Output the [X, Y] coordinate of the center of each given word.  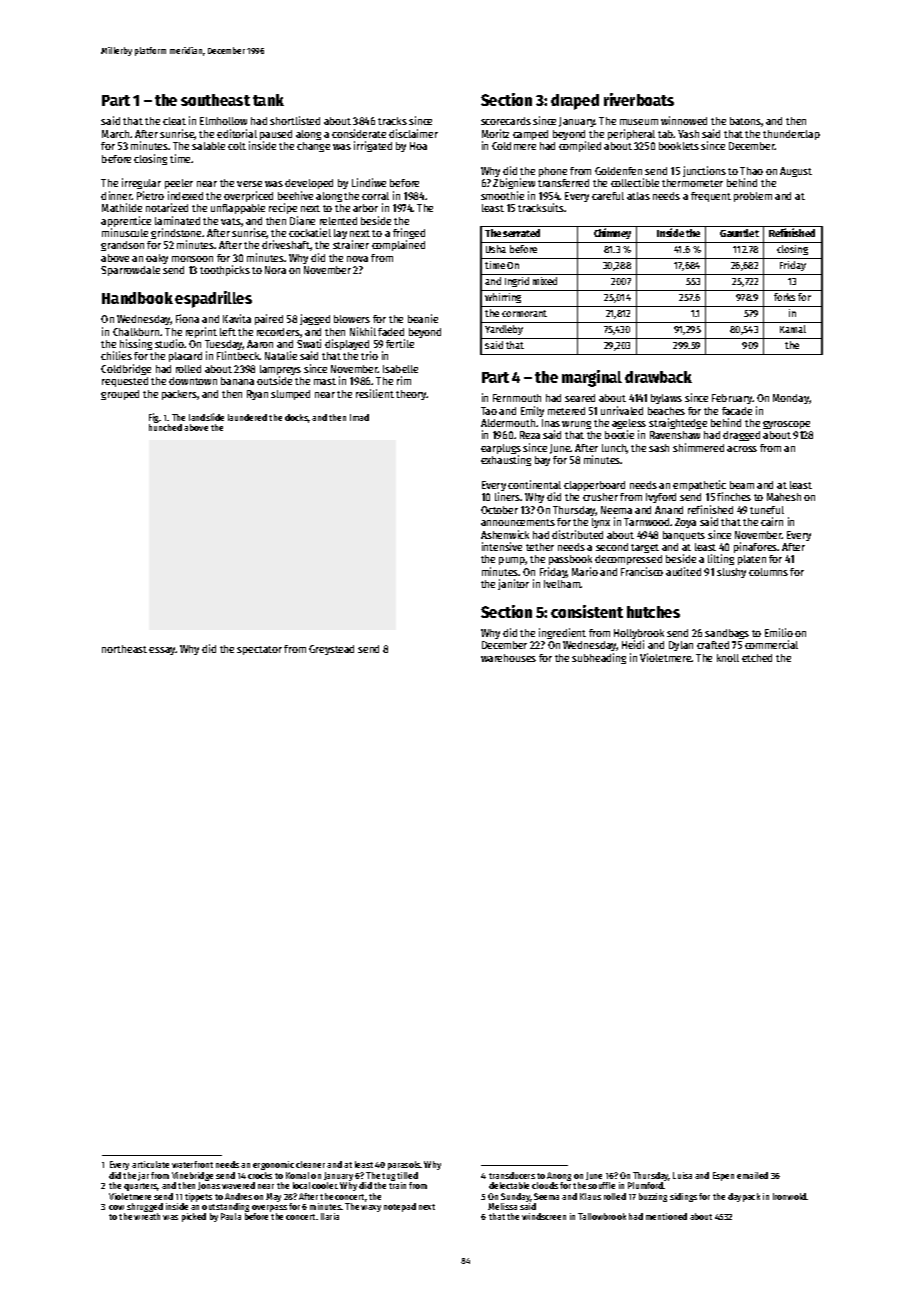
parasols [404, 1165]
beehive [295, 195]
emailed [752, 1175]
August [796, 172]
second [612, 547]
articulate [150, 1164]
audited [683, 571]
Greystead [331, 650]
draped [575, 102]
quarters [141, 1187]
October [499, 510]
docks [296, 417]
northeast [124, 649]
